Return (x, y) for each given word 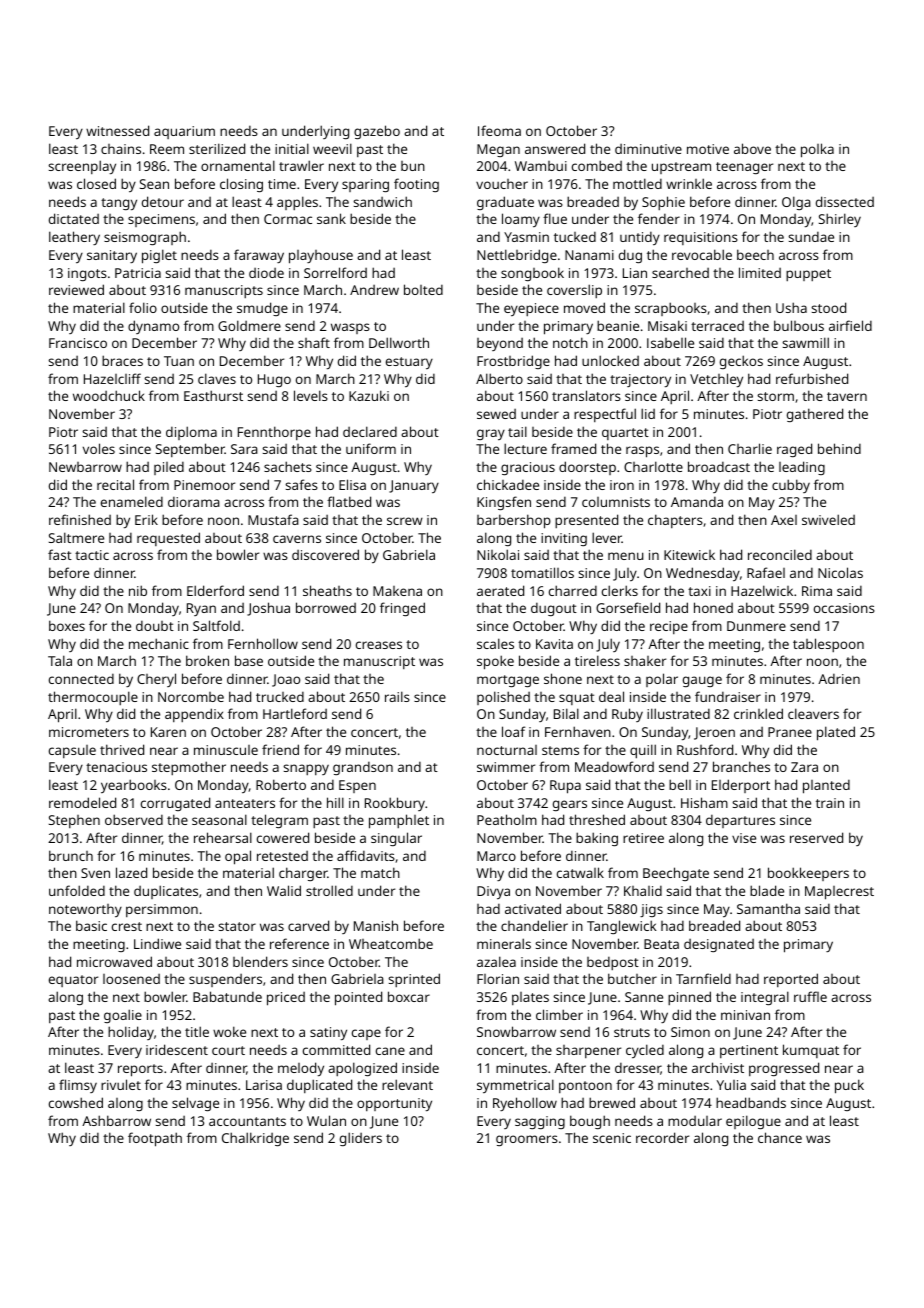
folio (143, 307)
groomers (527, 1140)
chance (780, 1137)
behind (839, 448)
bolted (423, 289)
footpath (155, 1139)
